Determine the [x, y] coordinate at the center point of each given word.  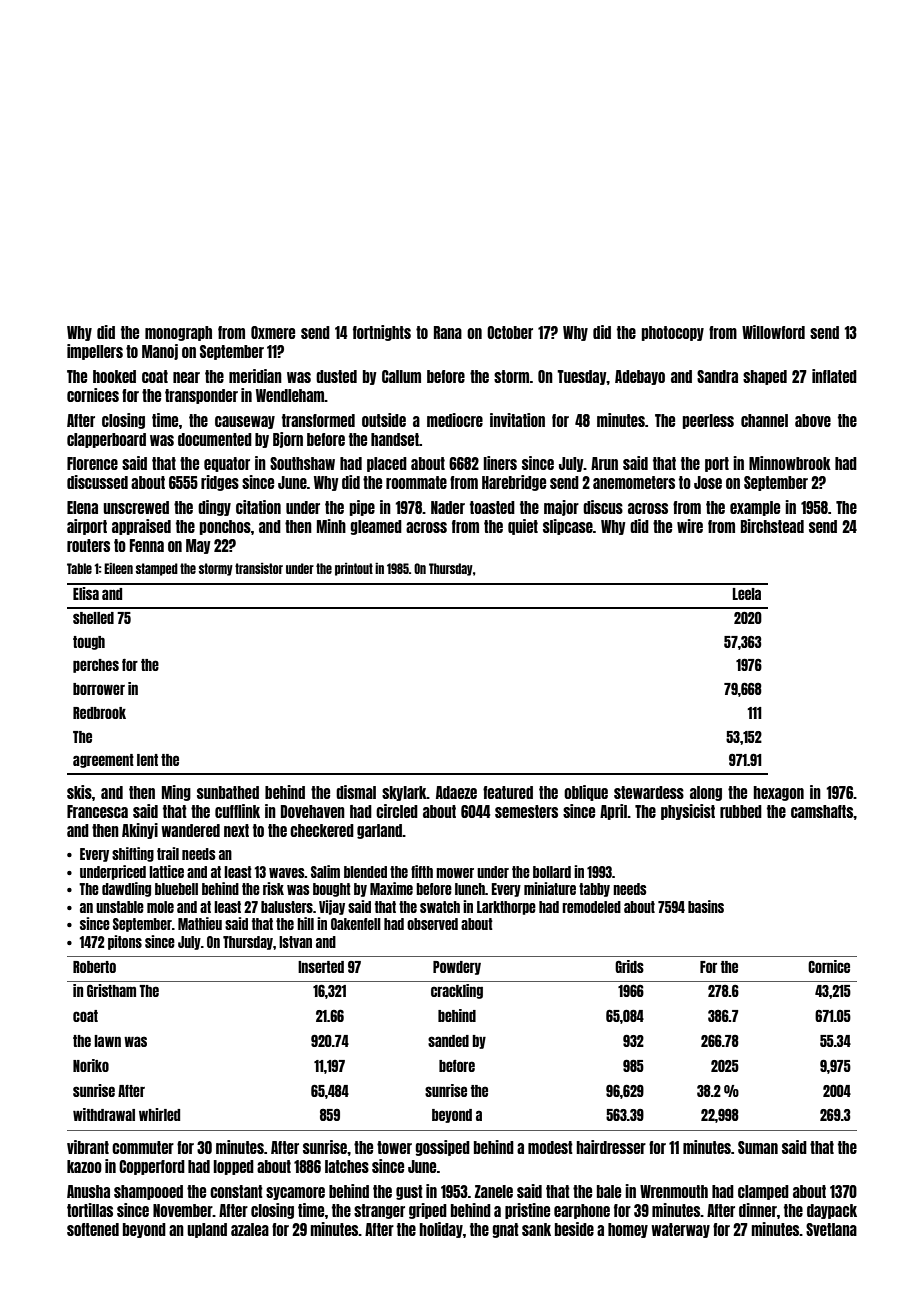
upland [207, 1230]
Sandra [717, 376]
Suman [758, 1147]
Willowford [773, 332]
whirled [159, 1114]
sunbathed [228, 792]
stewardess [649, 792]
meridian [255, 376]
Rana [448, 332]
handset [395, 439]
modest [550, 1147]
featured [508, 792]
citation [258, 507]
